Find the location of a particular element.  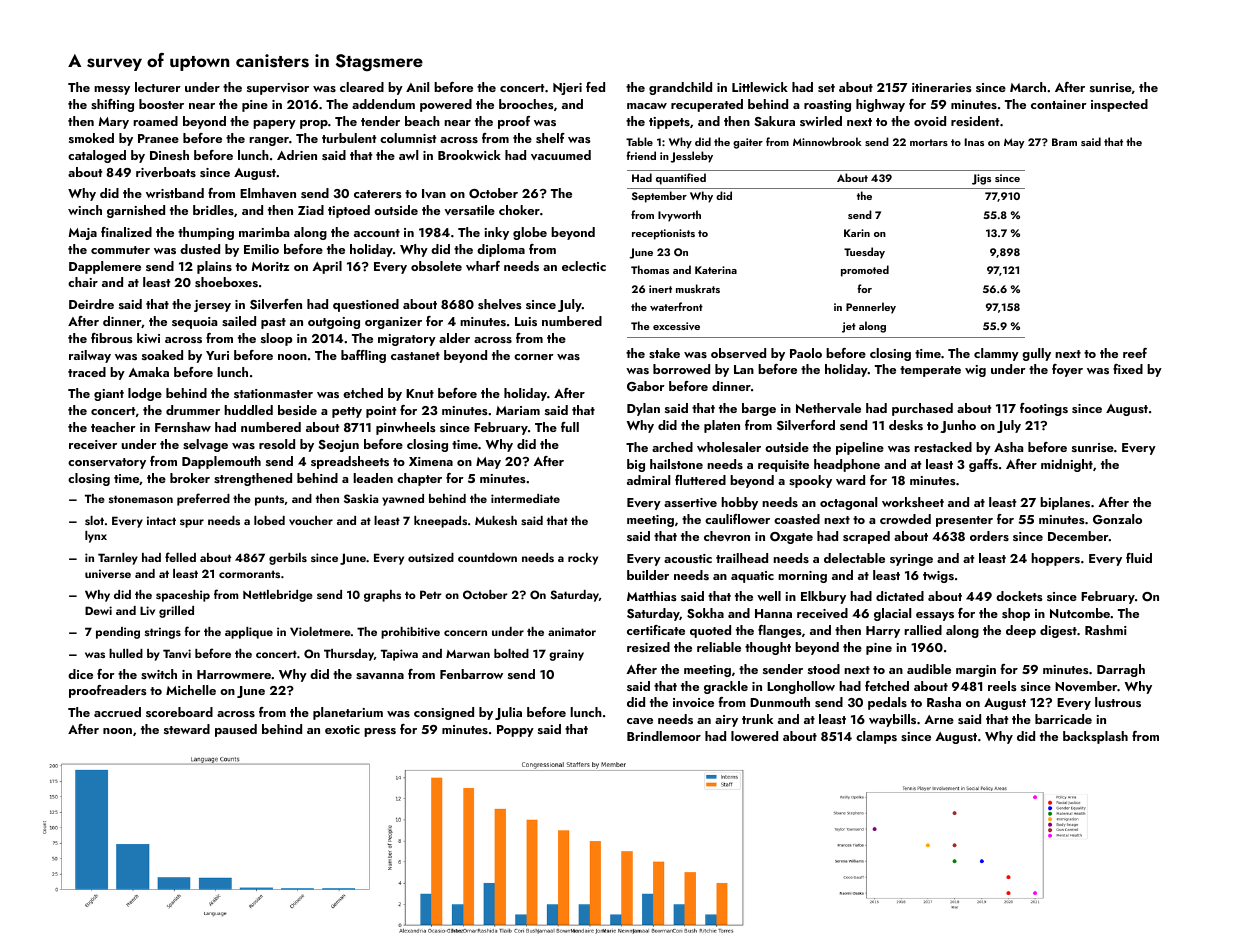

gerbils is located at coordinates (288, 559).
